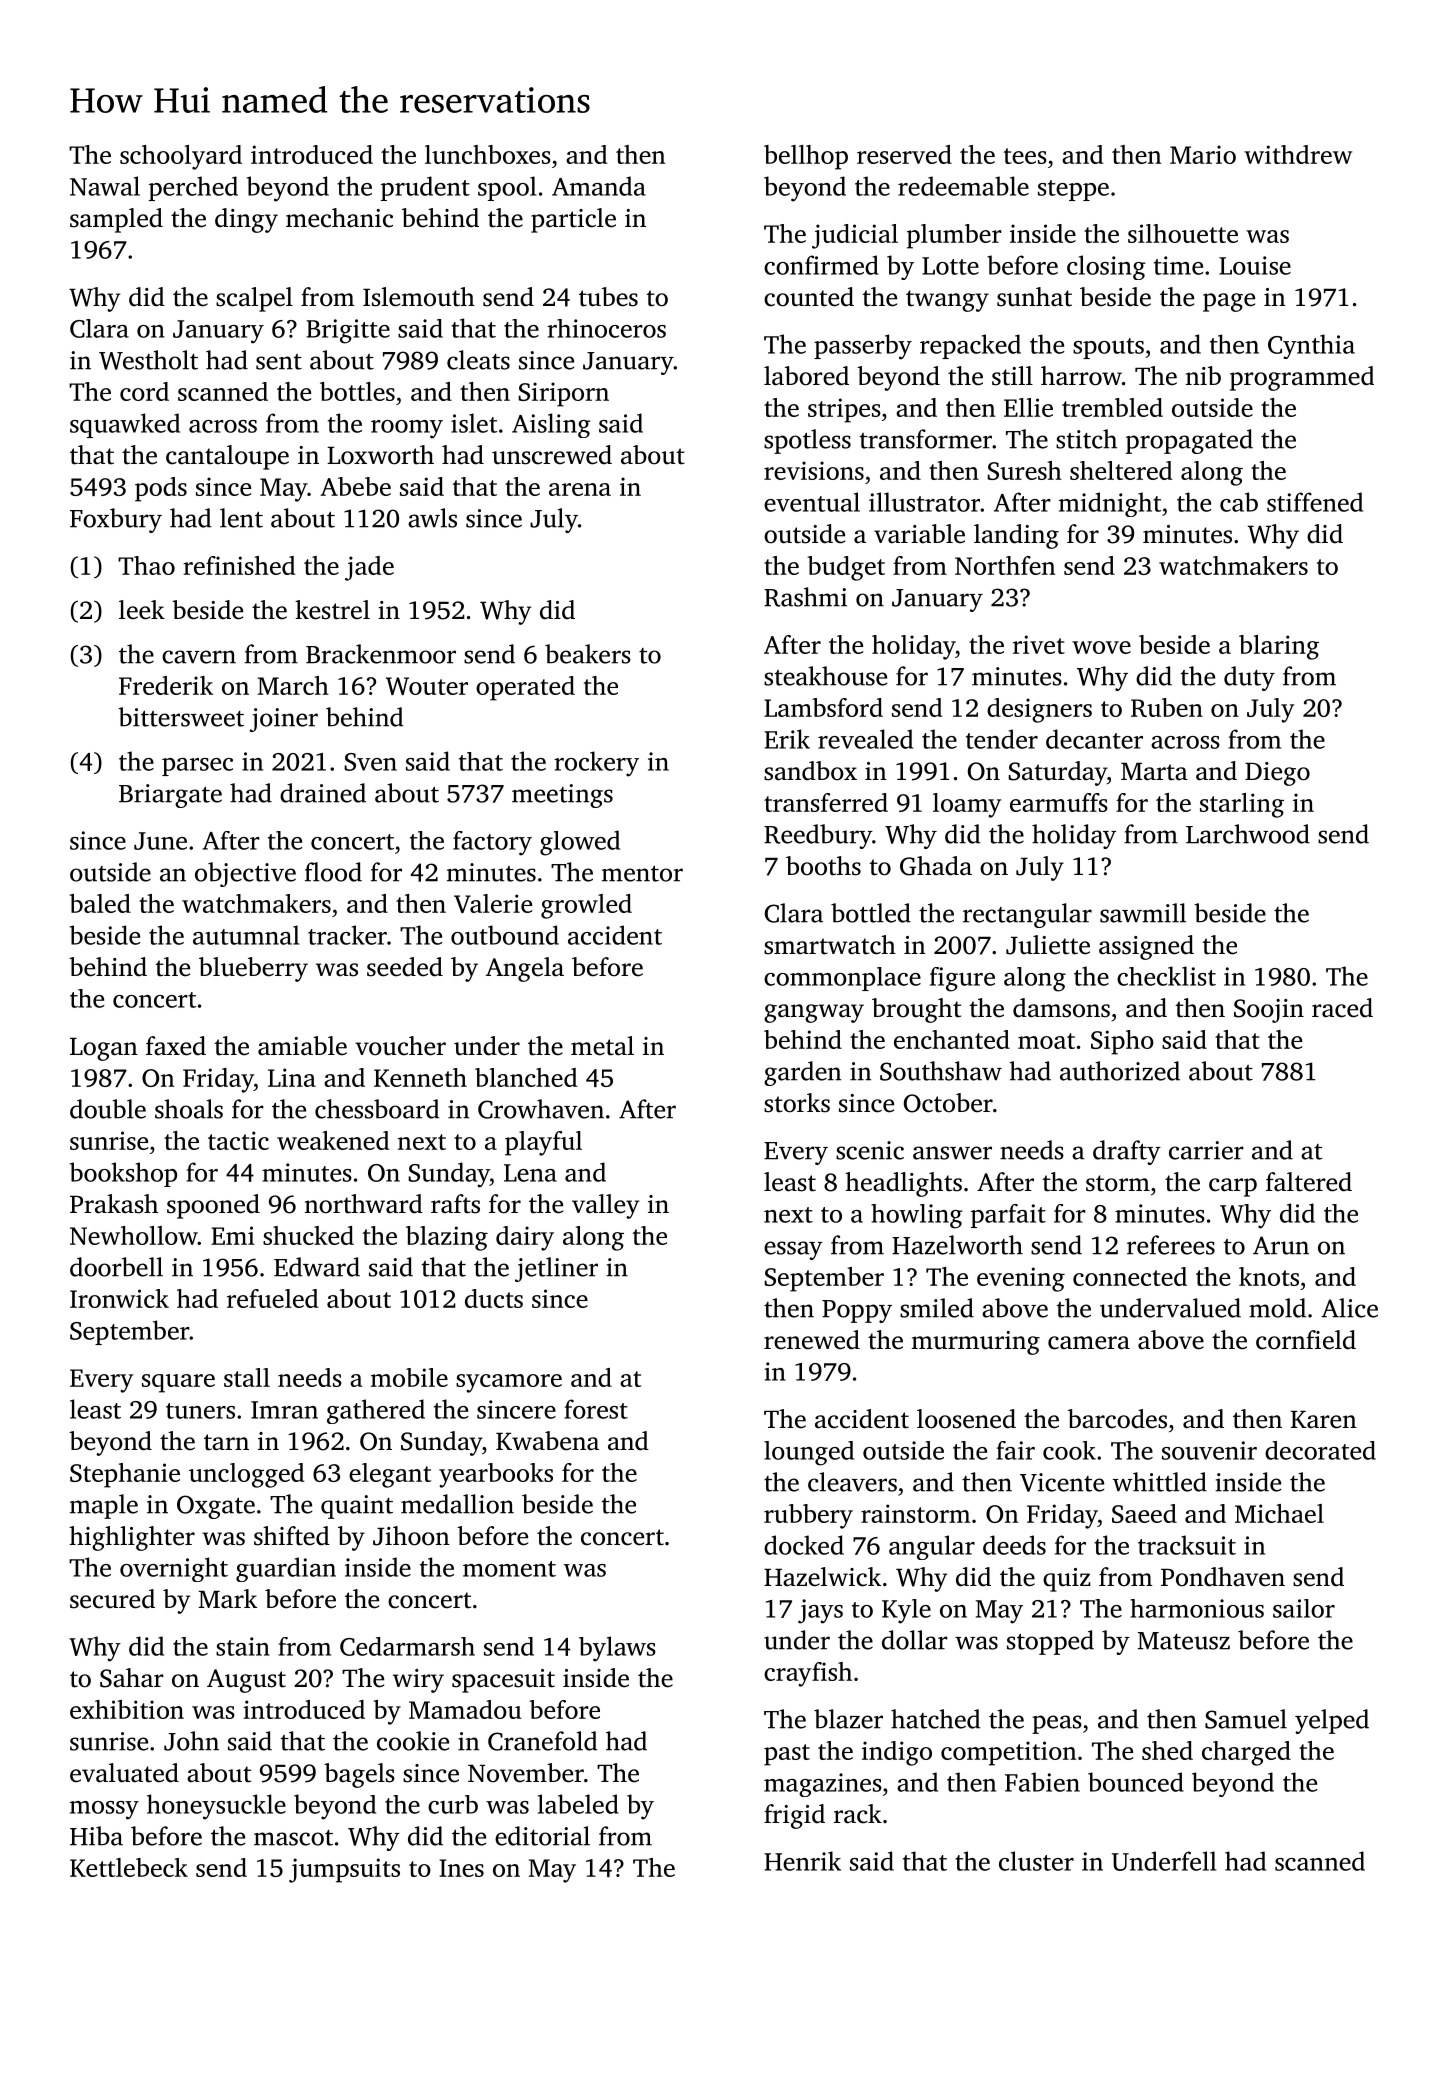 This screenshot has height=2100, width=1450. I want to click on bellhop, so click(806, 157).
